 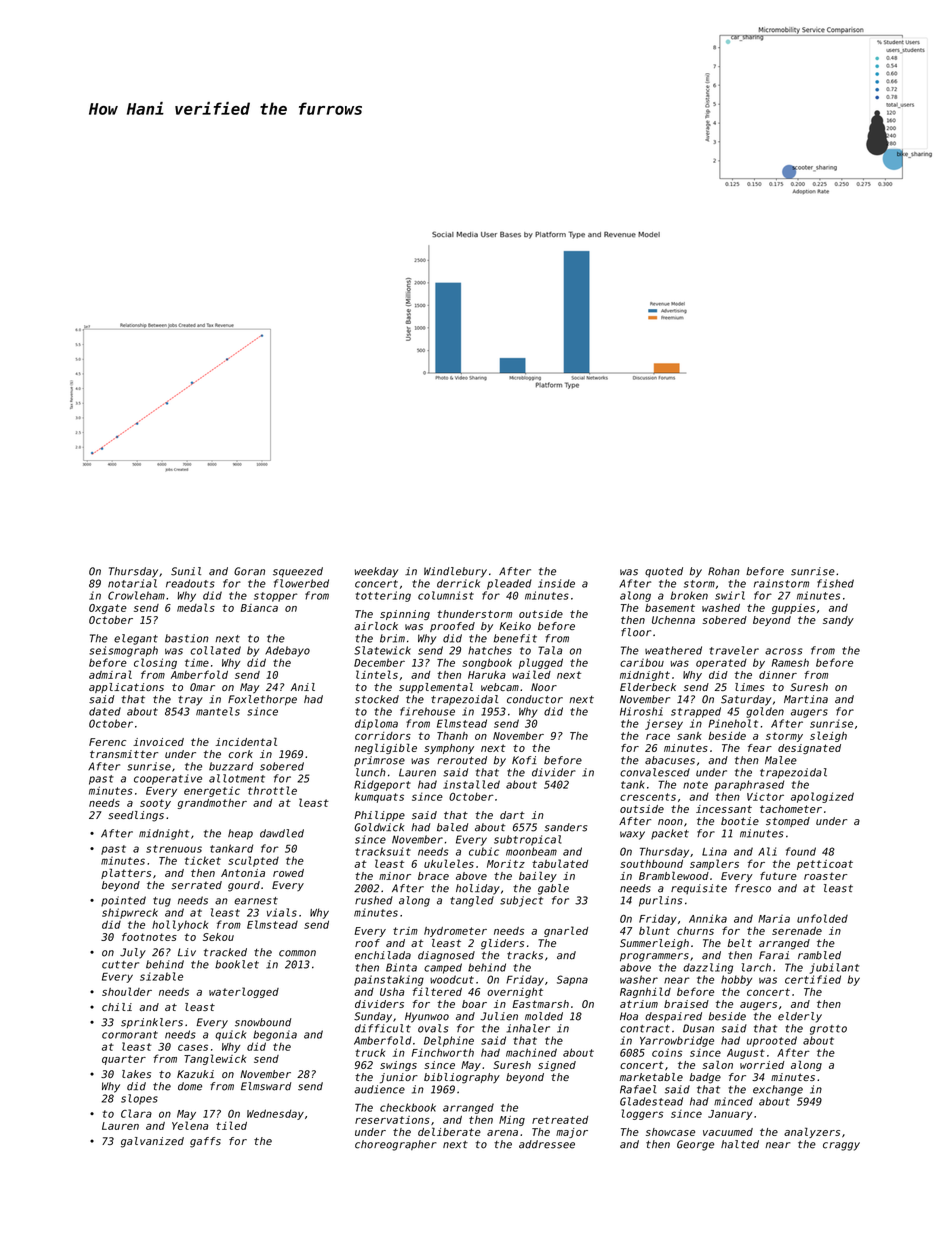 I want to click on installed, so click(x=471, y=784).
